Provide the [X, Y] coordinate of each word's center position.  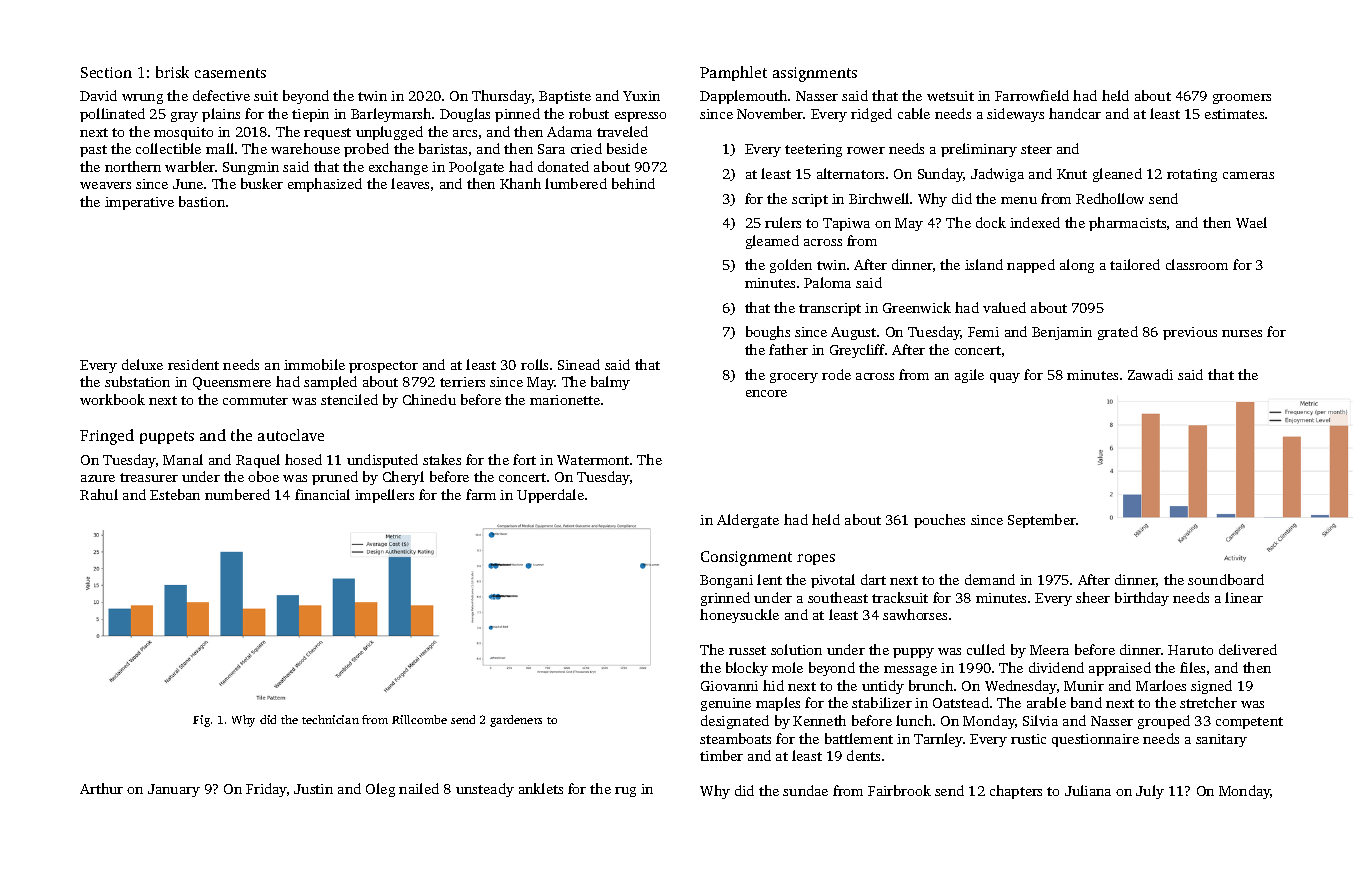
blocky [747, 669]
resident [193, 364]
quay [1005, 378]
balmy [610, 383]
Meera [1049, 650]
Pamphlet [733, 73]
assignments [815, 74]
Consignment [746, 558]
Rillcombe [419, 719]
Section [106, 72]
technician [330, 719]
